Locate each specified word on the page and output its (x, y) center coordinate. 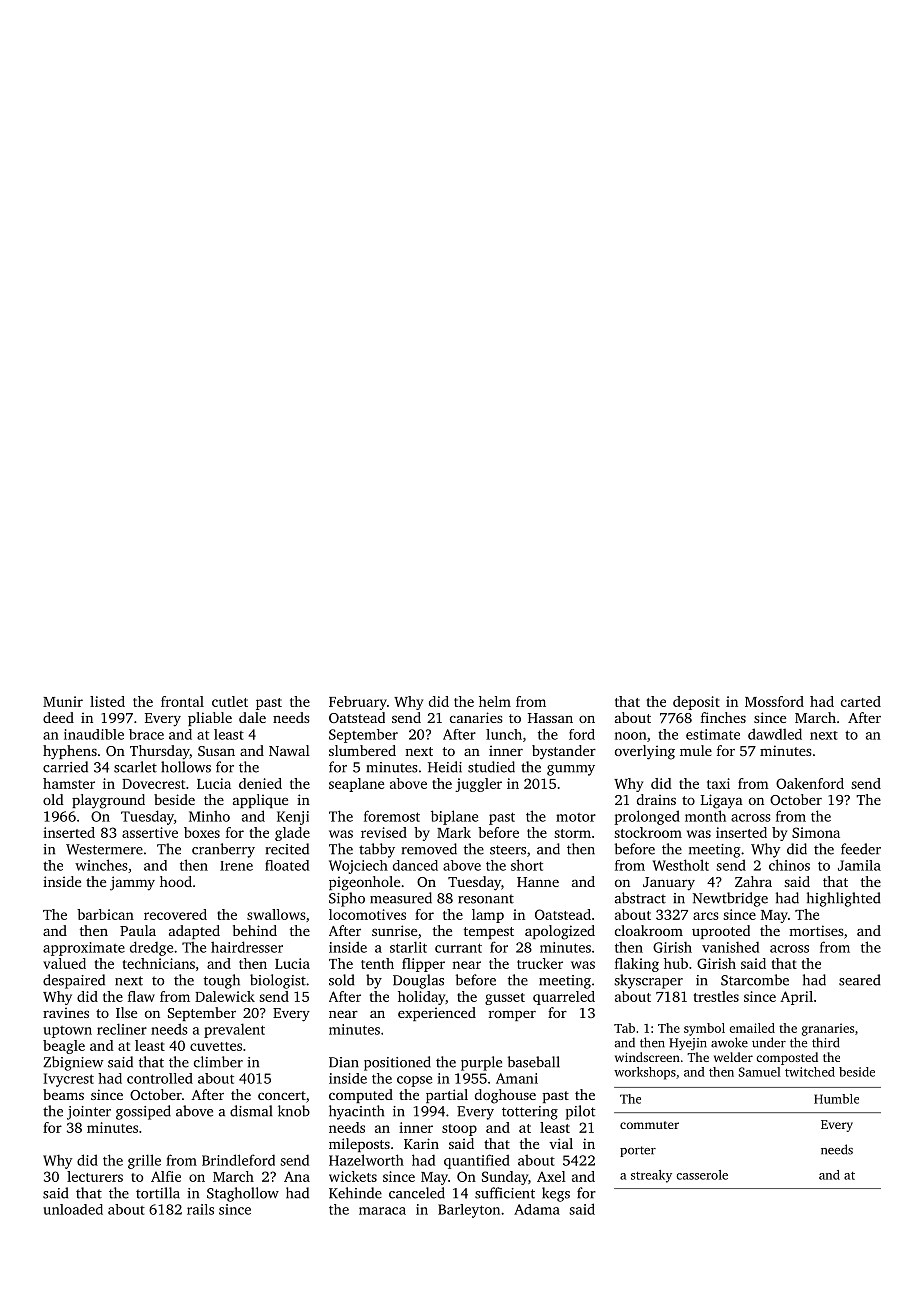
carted (861, 701)
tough (222, 981)
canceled (417, 1193)
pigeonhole (364, 883)
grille (144, 1161)
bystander (564, 752)
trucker (540, 963)
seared (859, 980)
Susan (216, 751)
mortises (816, 930)
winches (101, 865)
